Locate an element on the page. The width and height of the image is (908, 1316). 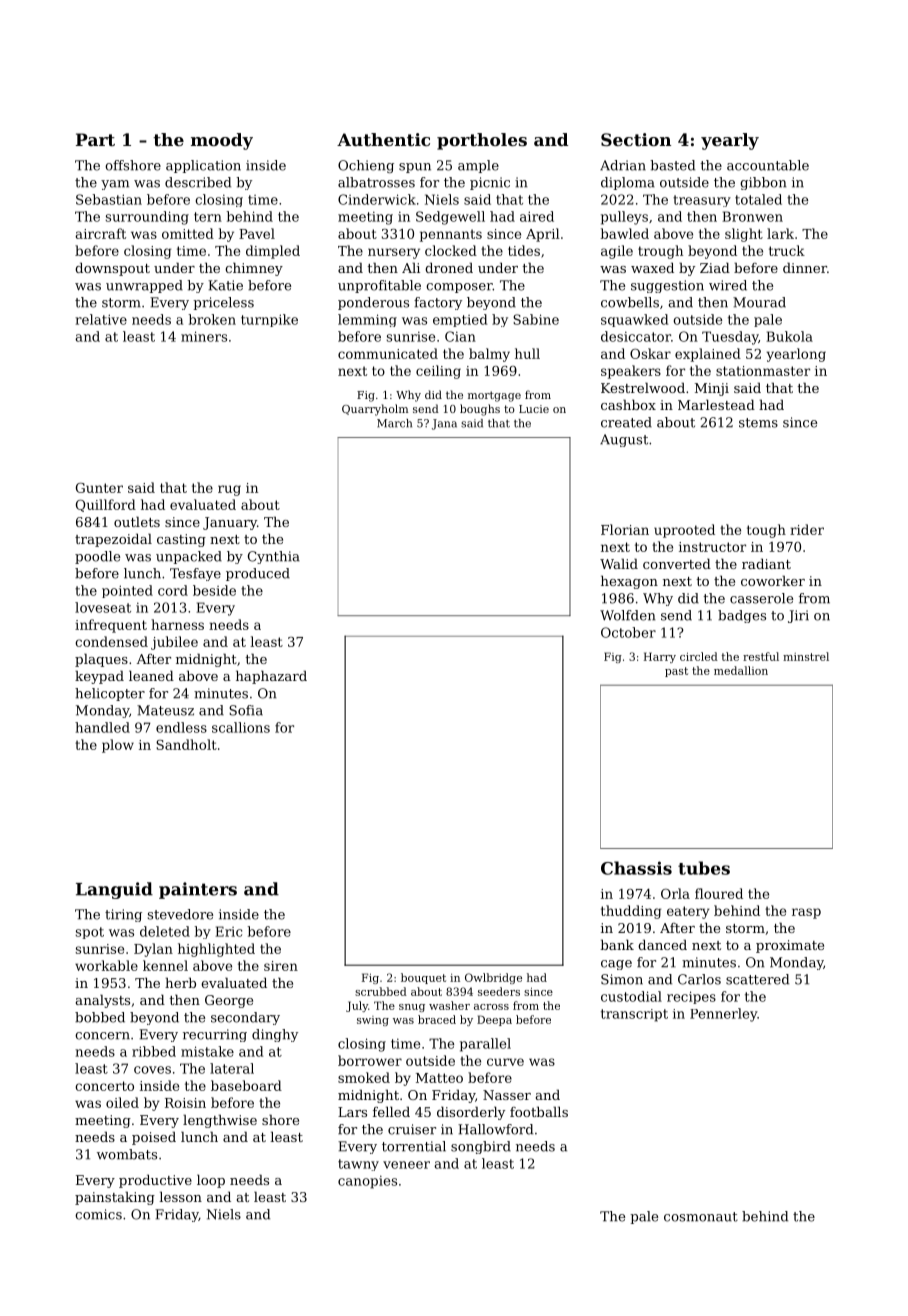
yearly is located at coordinates (730, 141).
